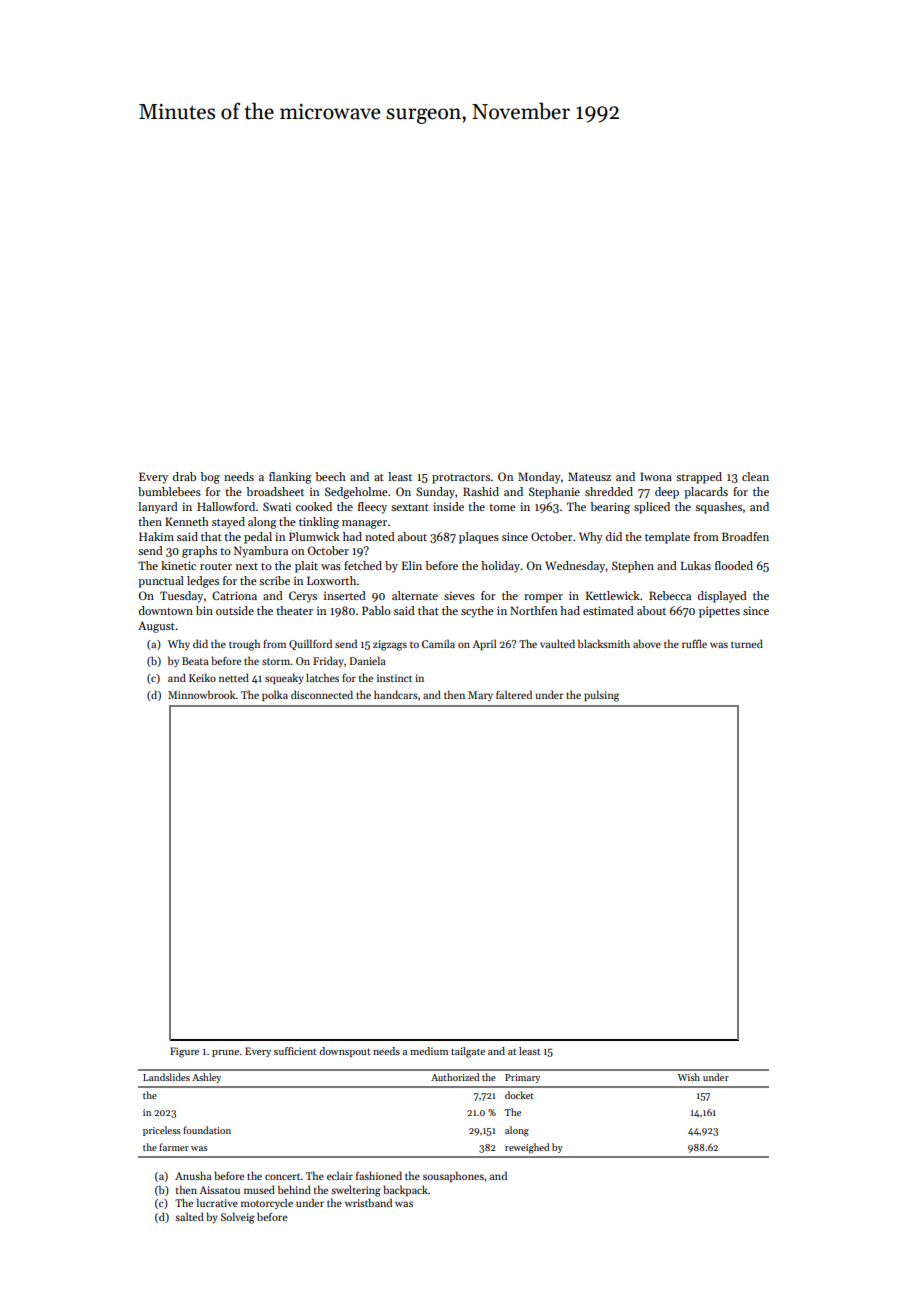 Image resolution: width=908 pixels, height=1316 pixels. I want to click on Figure, so click(184, 1052).
